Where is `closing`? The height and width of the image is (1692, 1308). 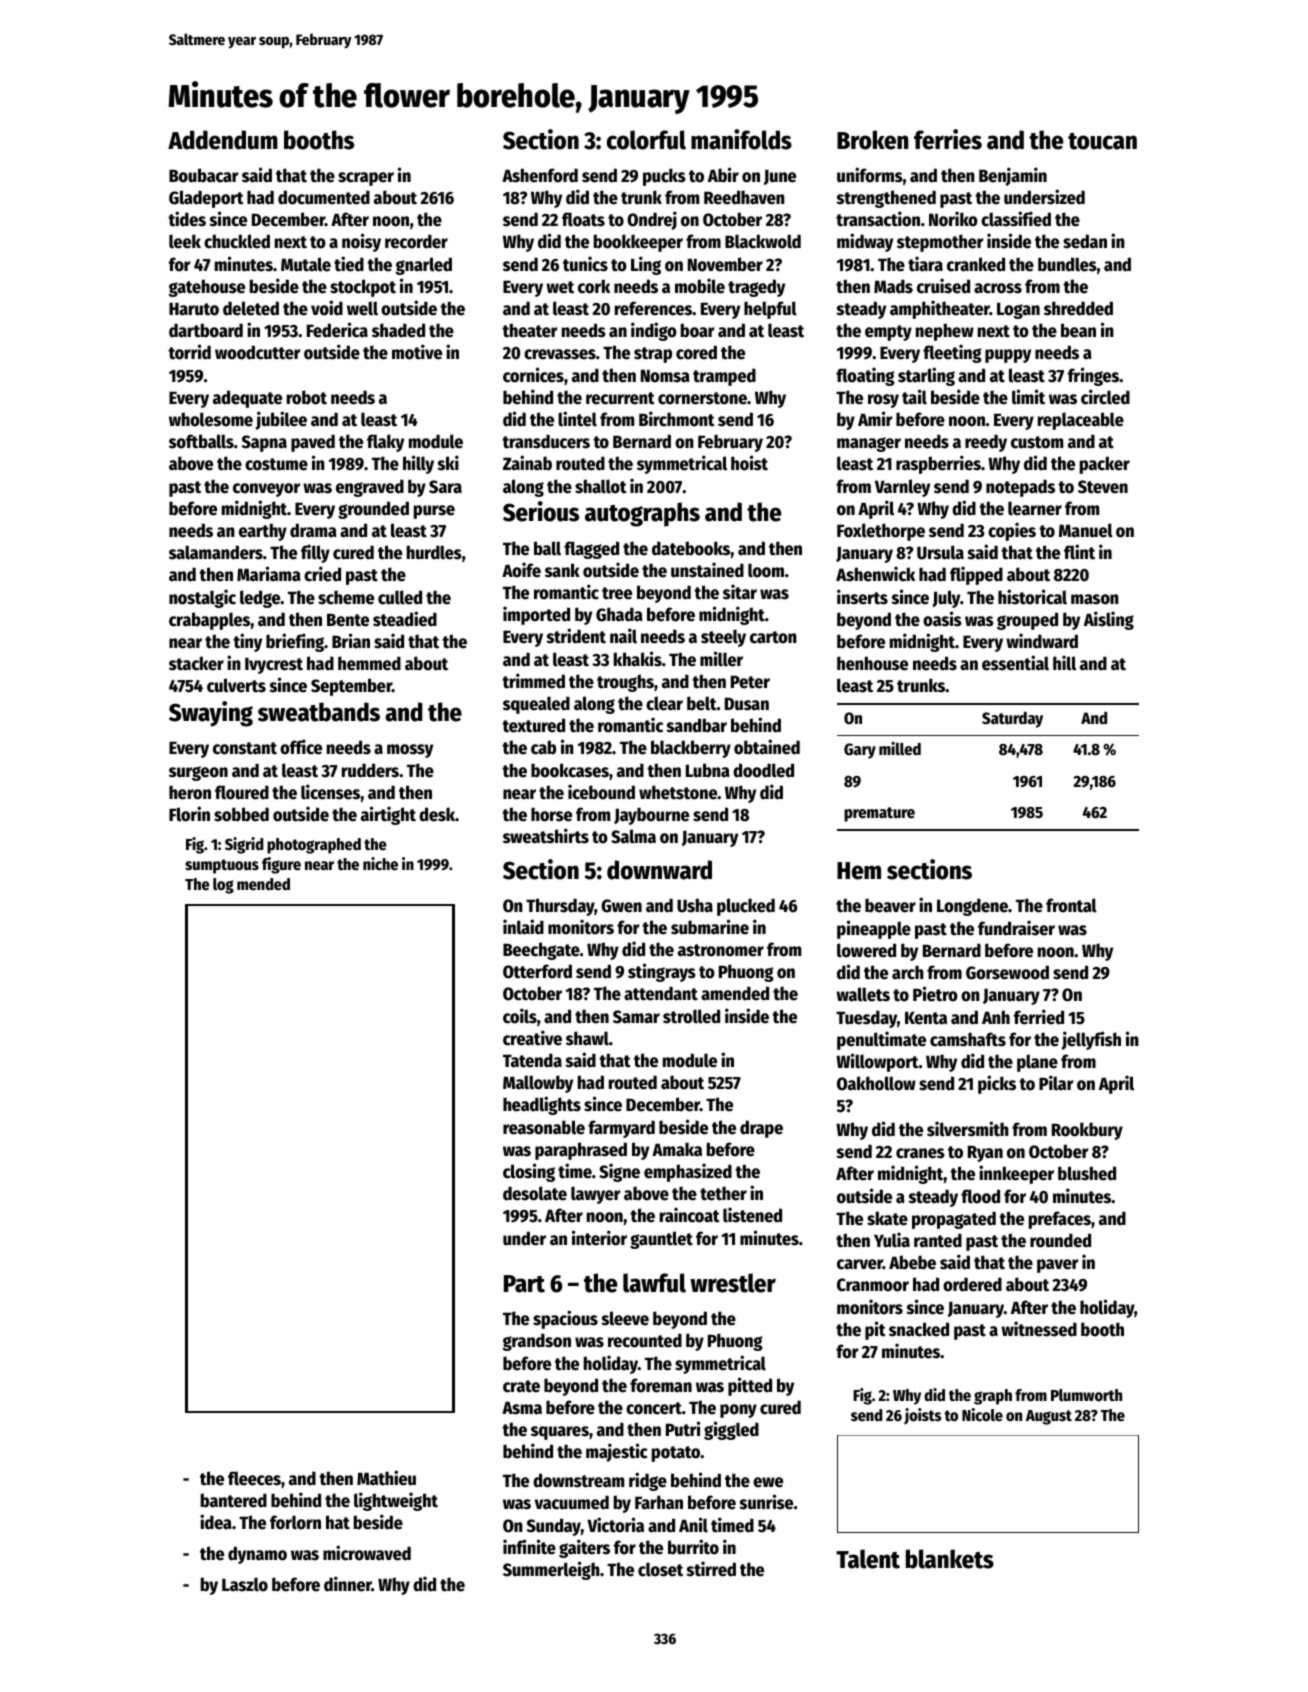
closing is located at coordinates (529, 1172).
